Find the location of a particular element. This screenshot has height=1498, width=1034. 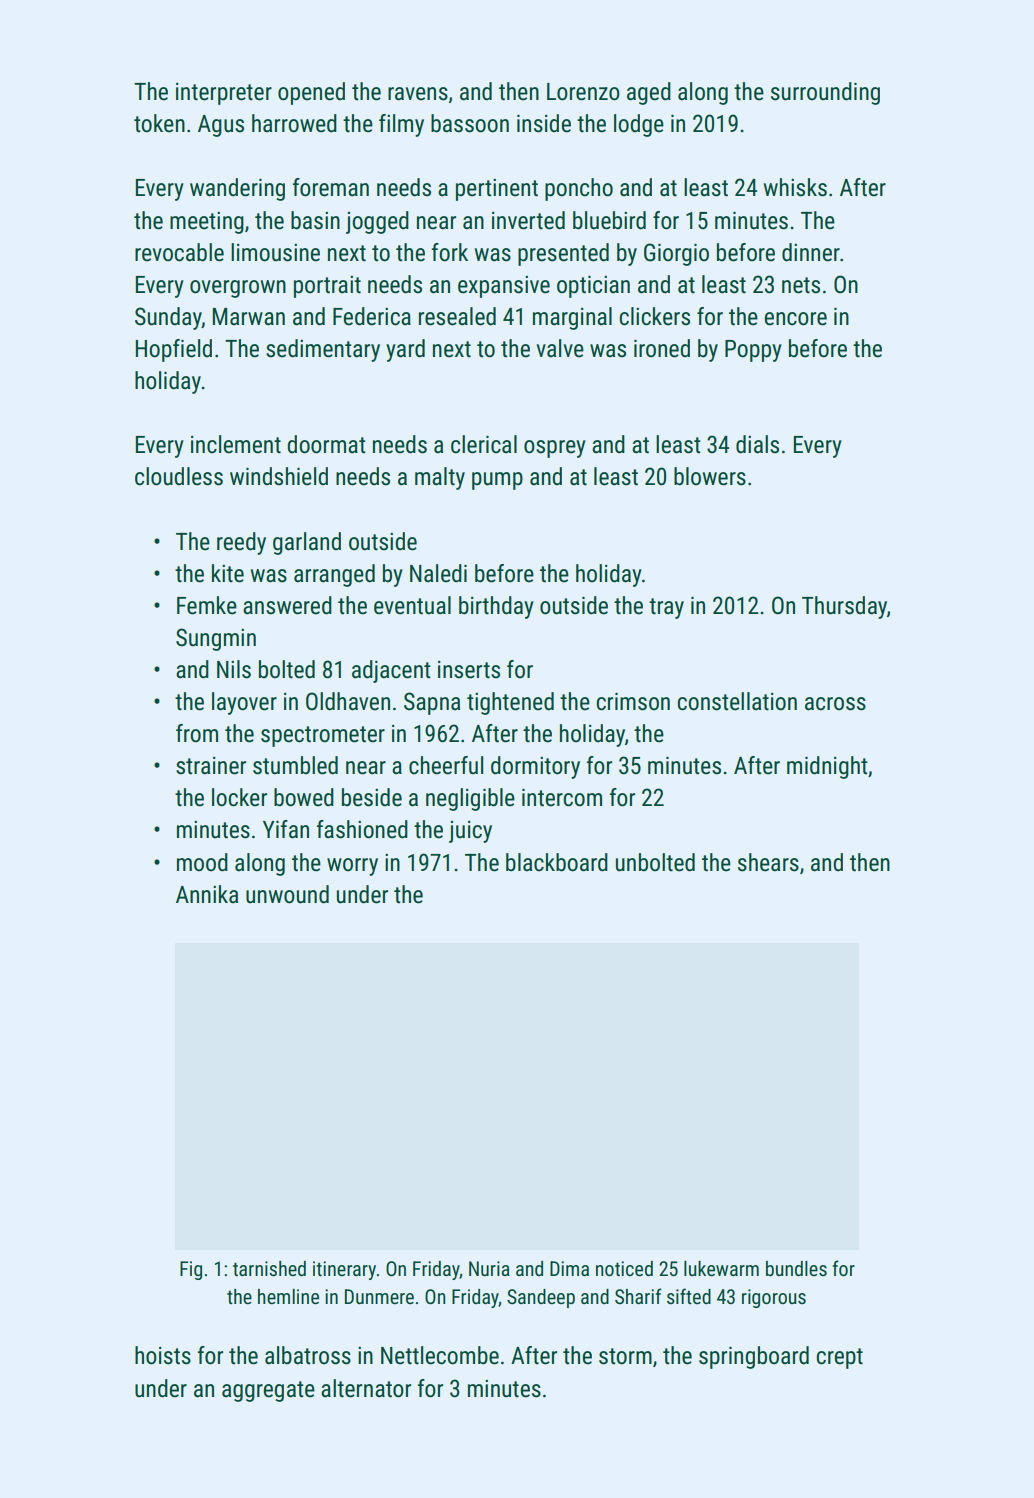

midnight is located at coordinates (827, 767).
